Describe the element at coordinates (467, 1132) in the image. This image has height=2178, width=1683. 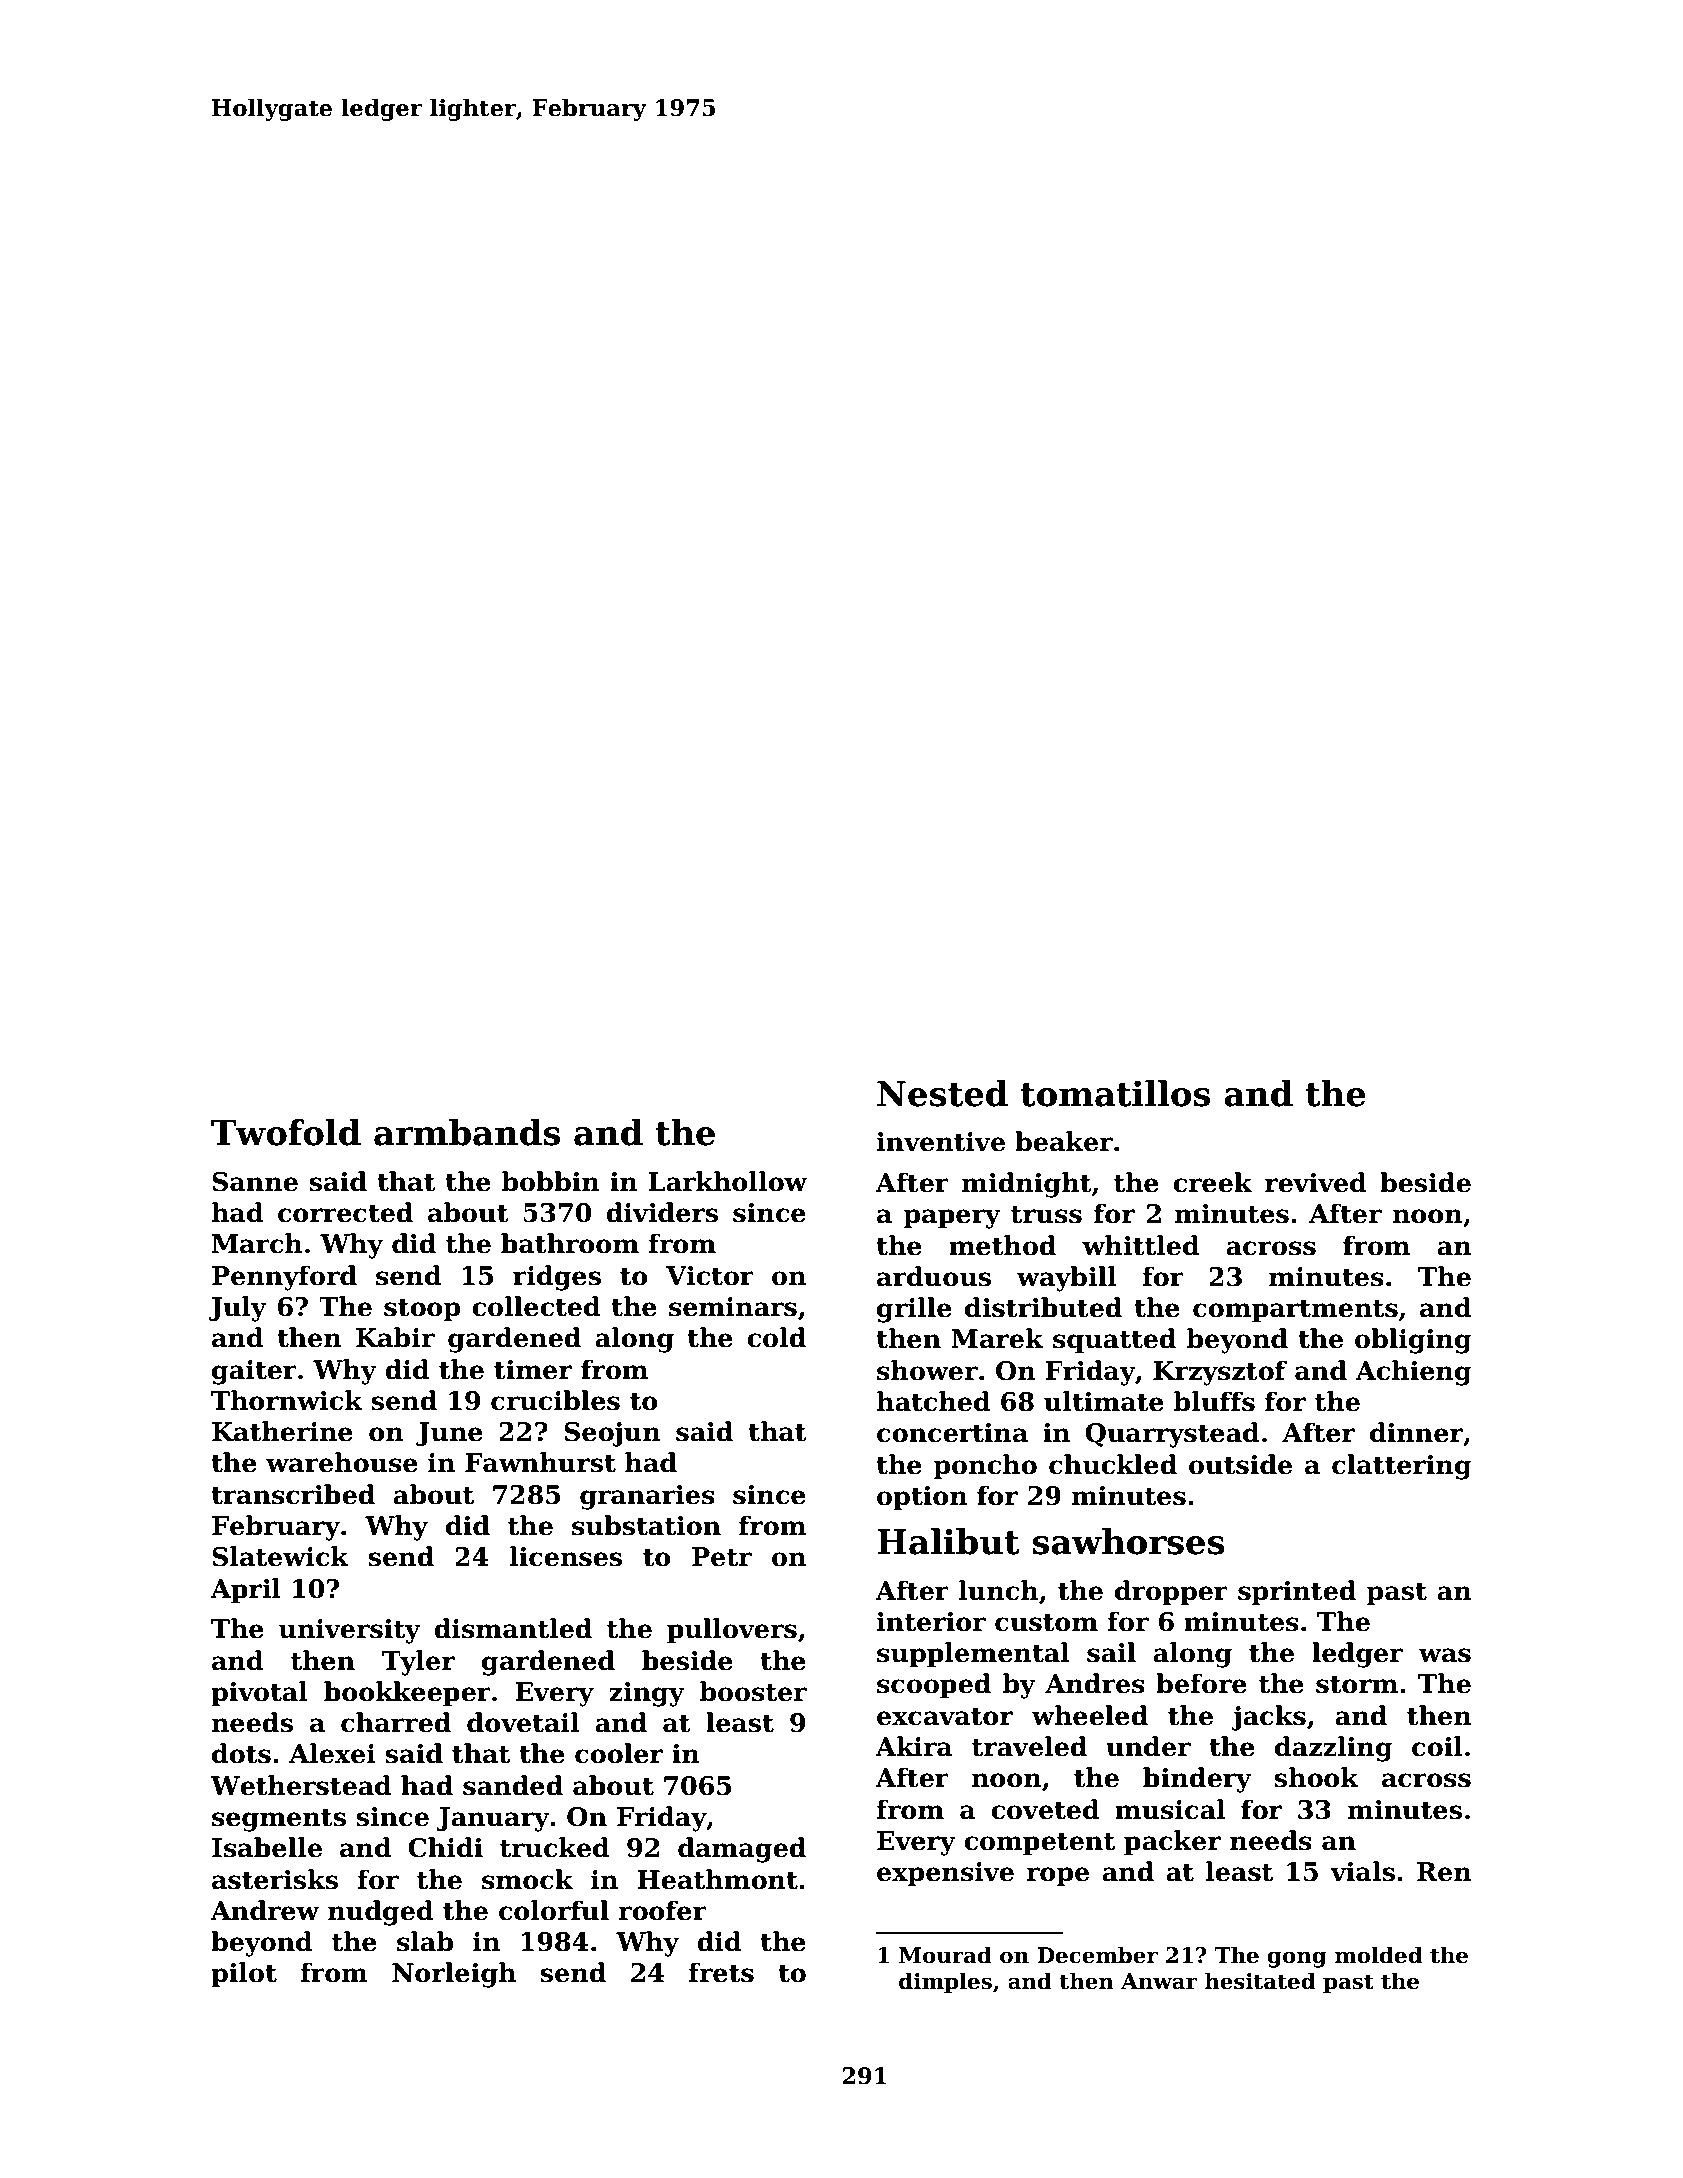
I see `armbands` at that location.
